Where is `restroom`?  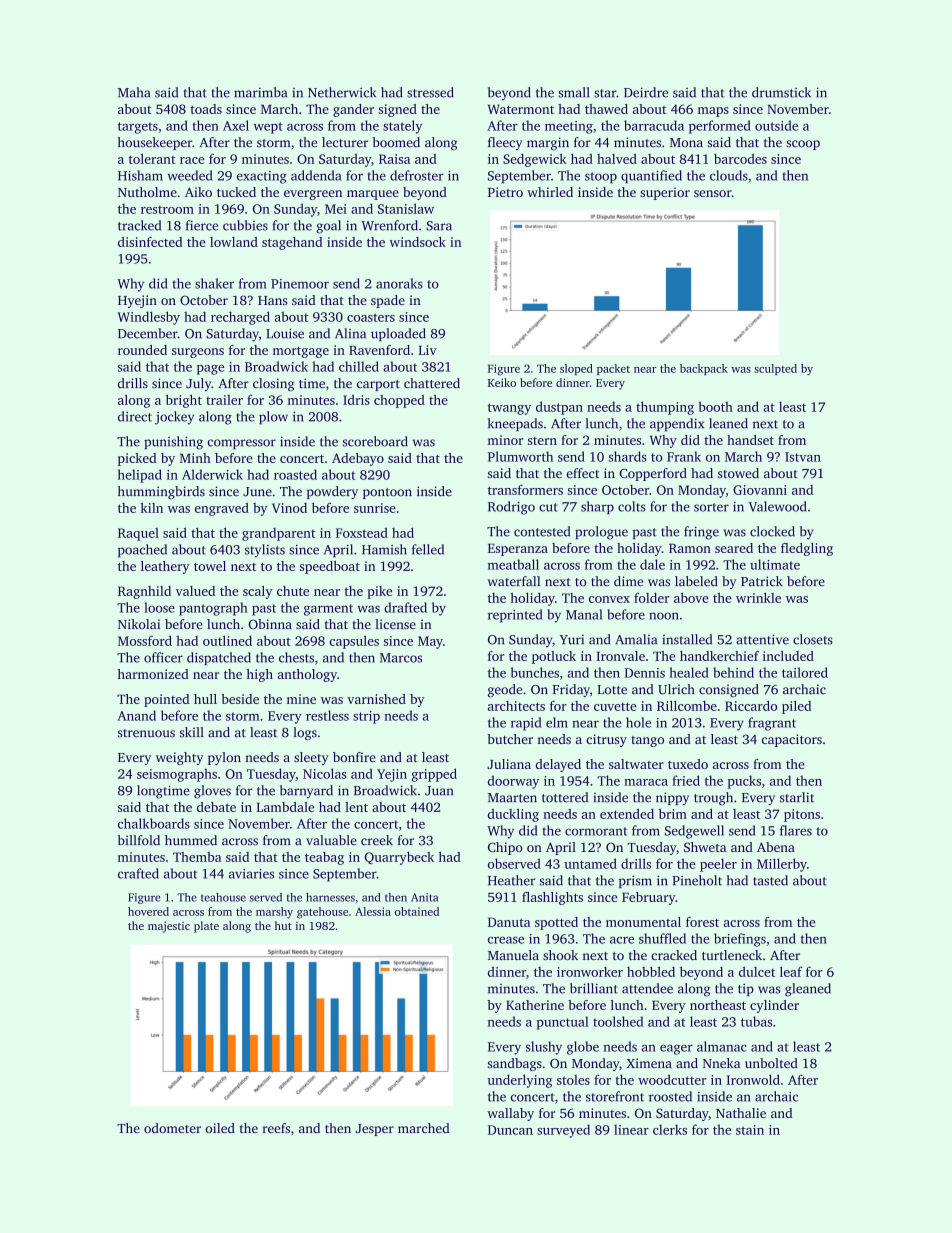 restroom is located at coordinates (167, 210).
